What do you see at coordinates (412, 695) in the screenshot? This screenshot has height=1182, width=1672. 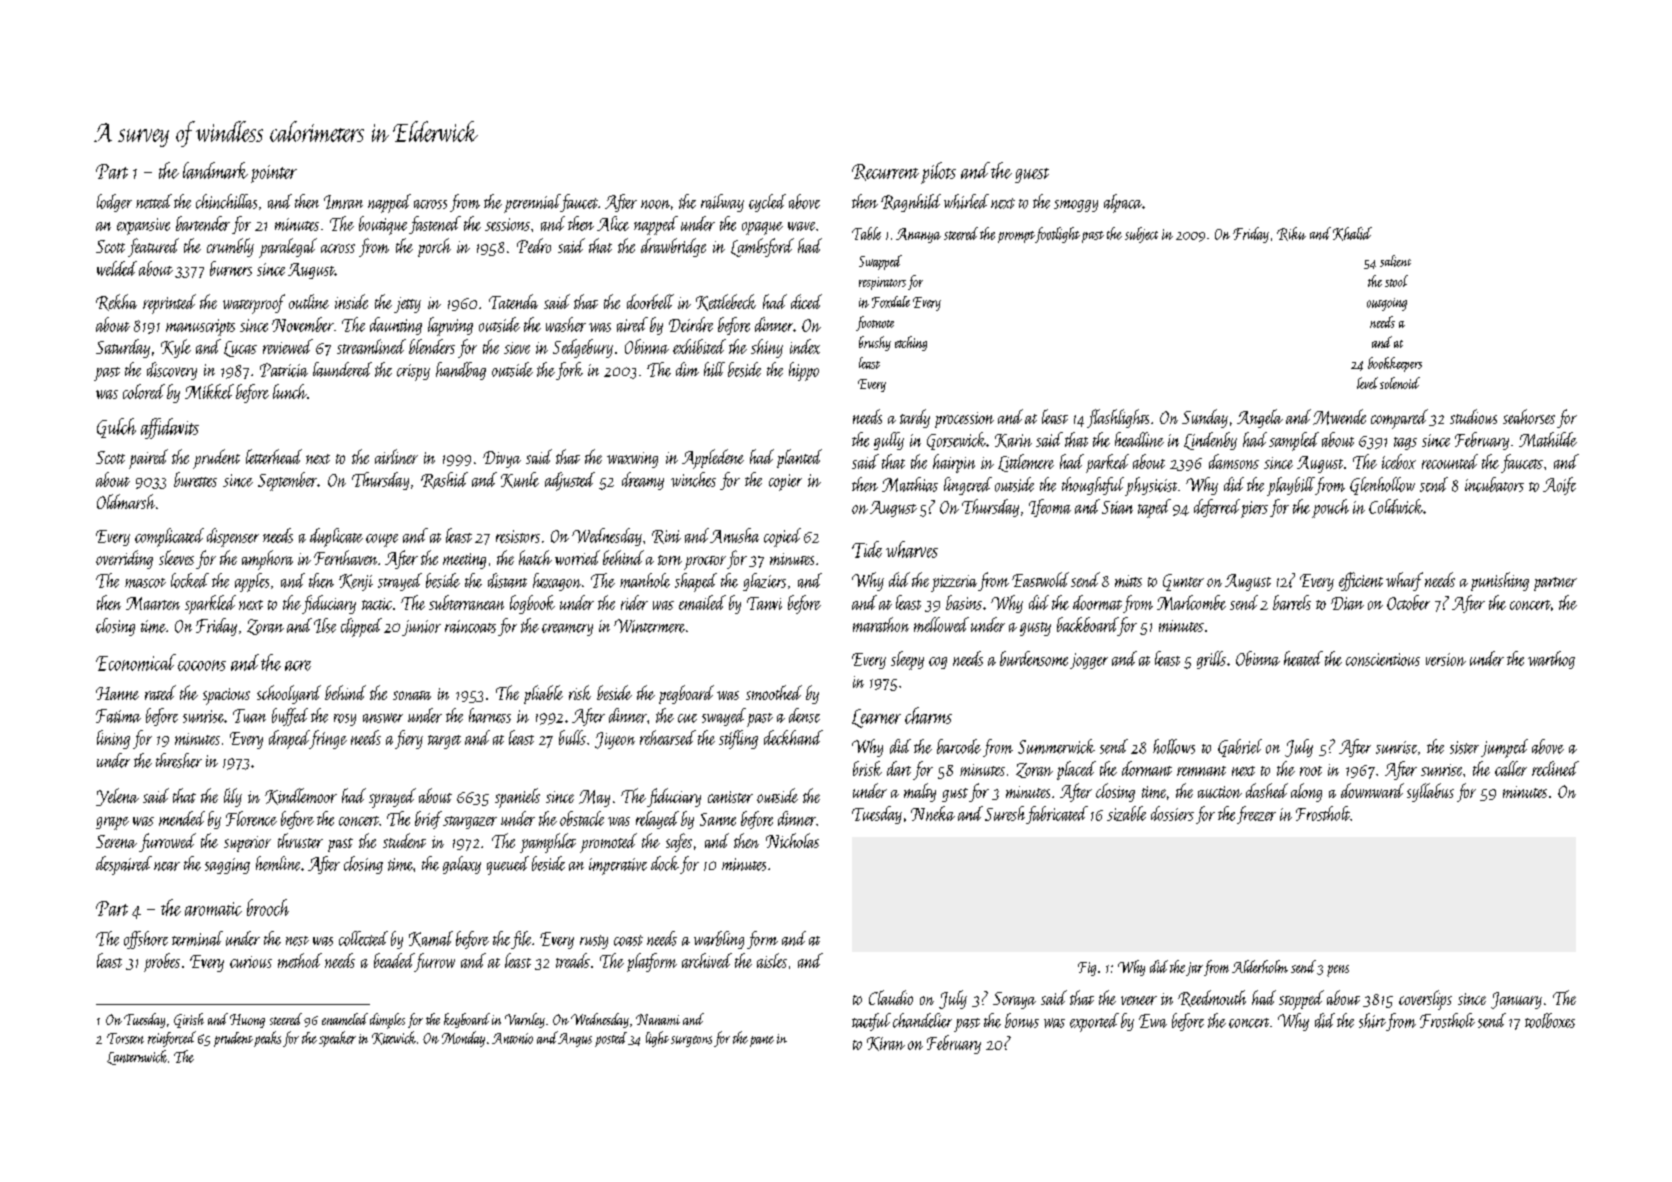 I see `sonata` at bounding box center [412, 695].
